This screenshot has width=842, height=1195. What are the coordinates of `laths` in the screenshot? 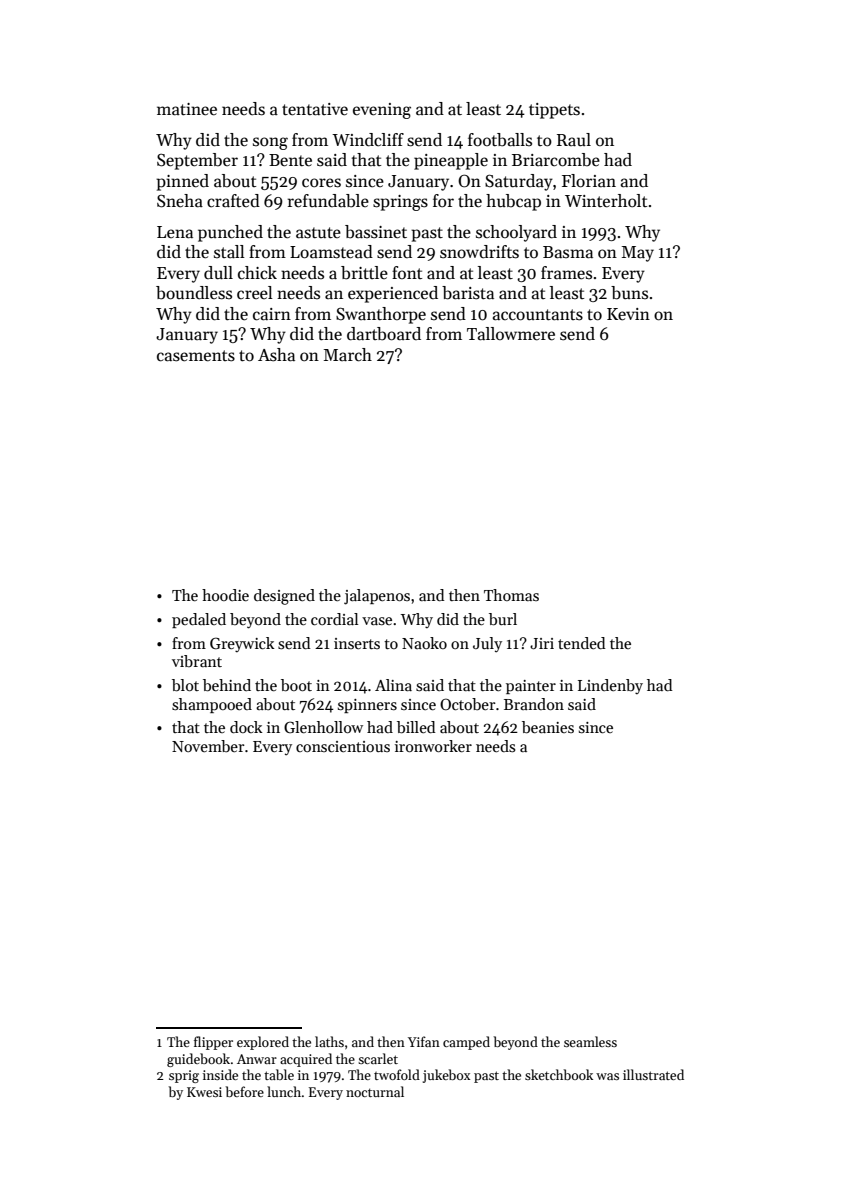 It's located at (329, 1041).
